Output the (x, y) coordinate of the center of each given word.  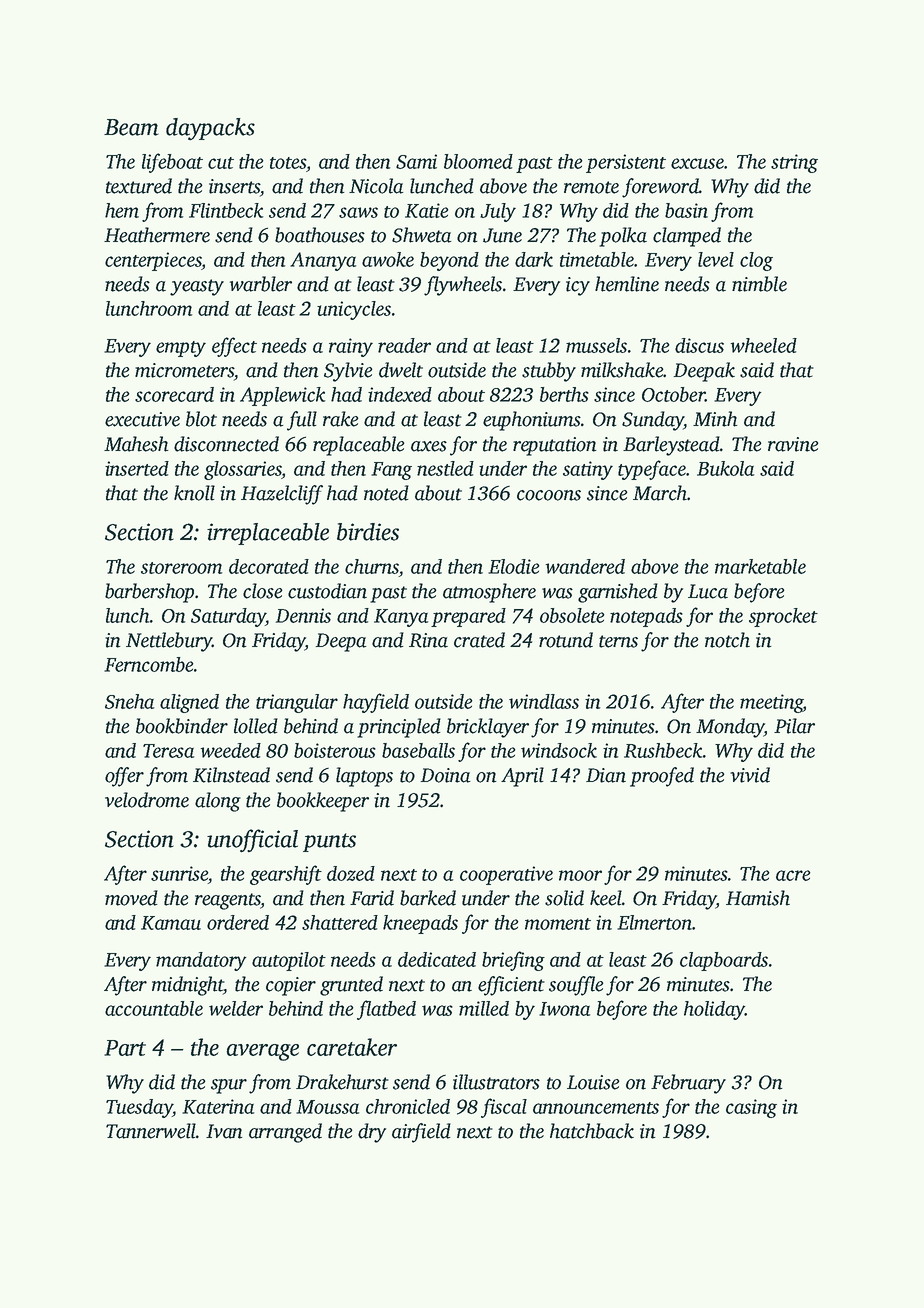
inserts (234, 186)
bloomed (478, 161)
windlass (544, 701)
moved (131, 898)
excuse (697, 163)
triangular (297, 703)
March (660, 493)
